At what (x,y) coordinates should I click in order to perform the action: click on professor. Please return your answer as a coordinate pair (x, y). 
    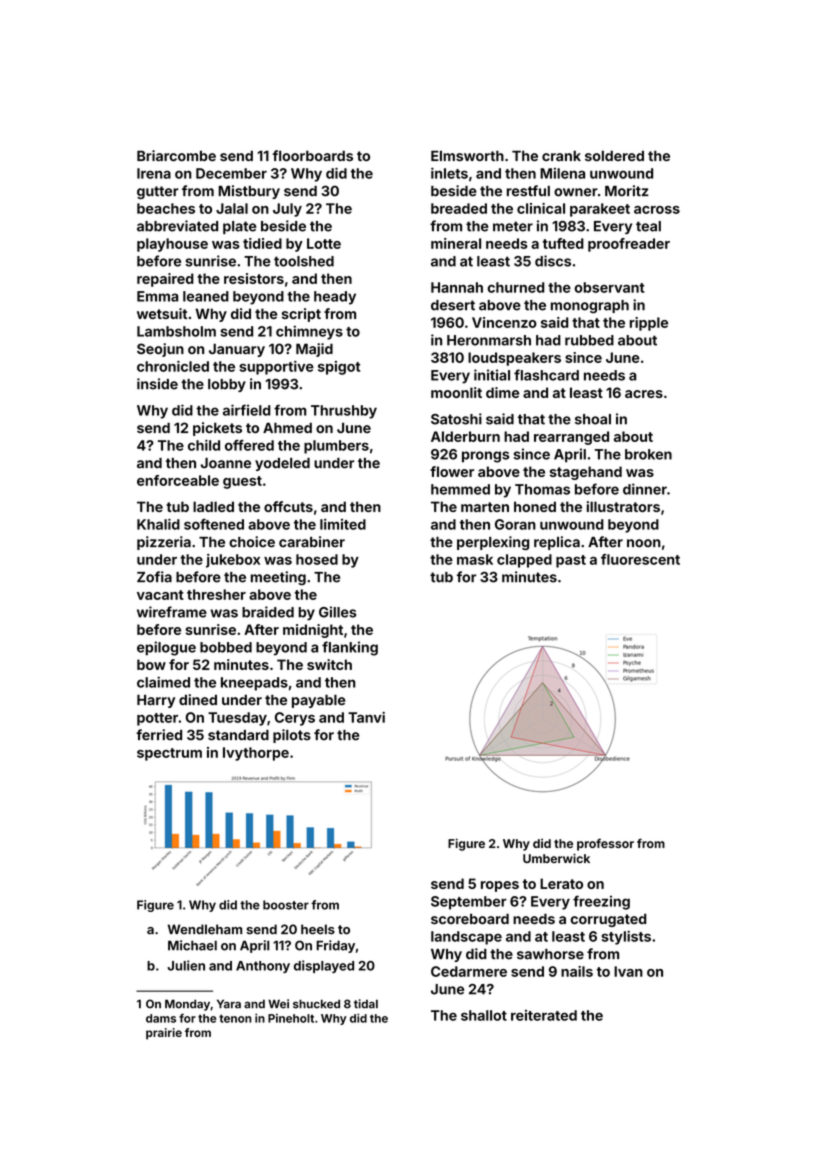
    Looking at the image, I should click on (605, 844).
